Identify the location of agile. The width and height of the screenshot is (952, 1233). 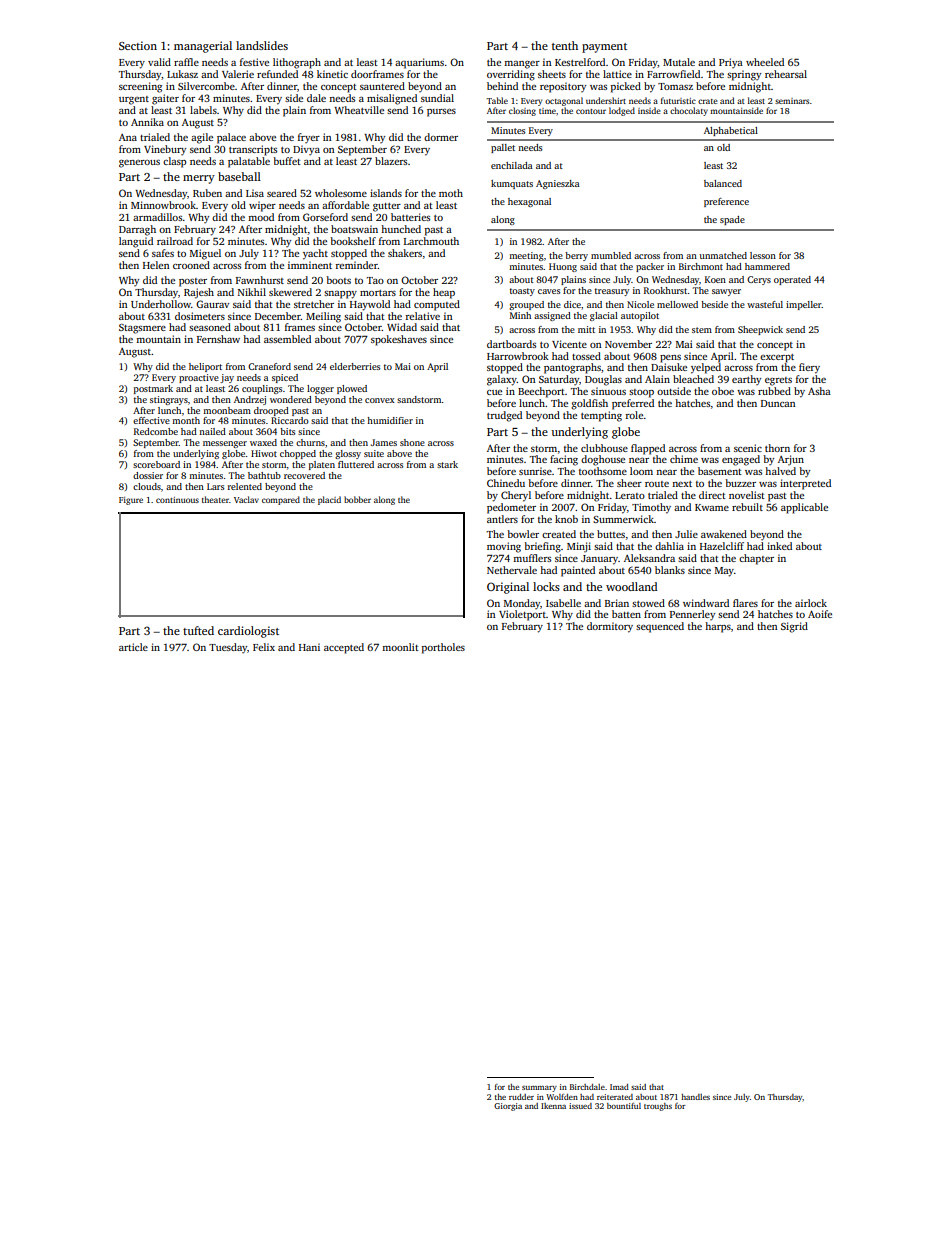
(202, 138).
